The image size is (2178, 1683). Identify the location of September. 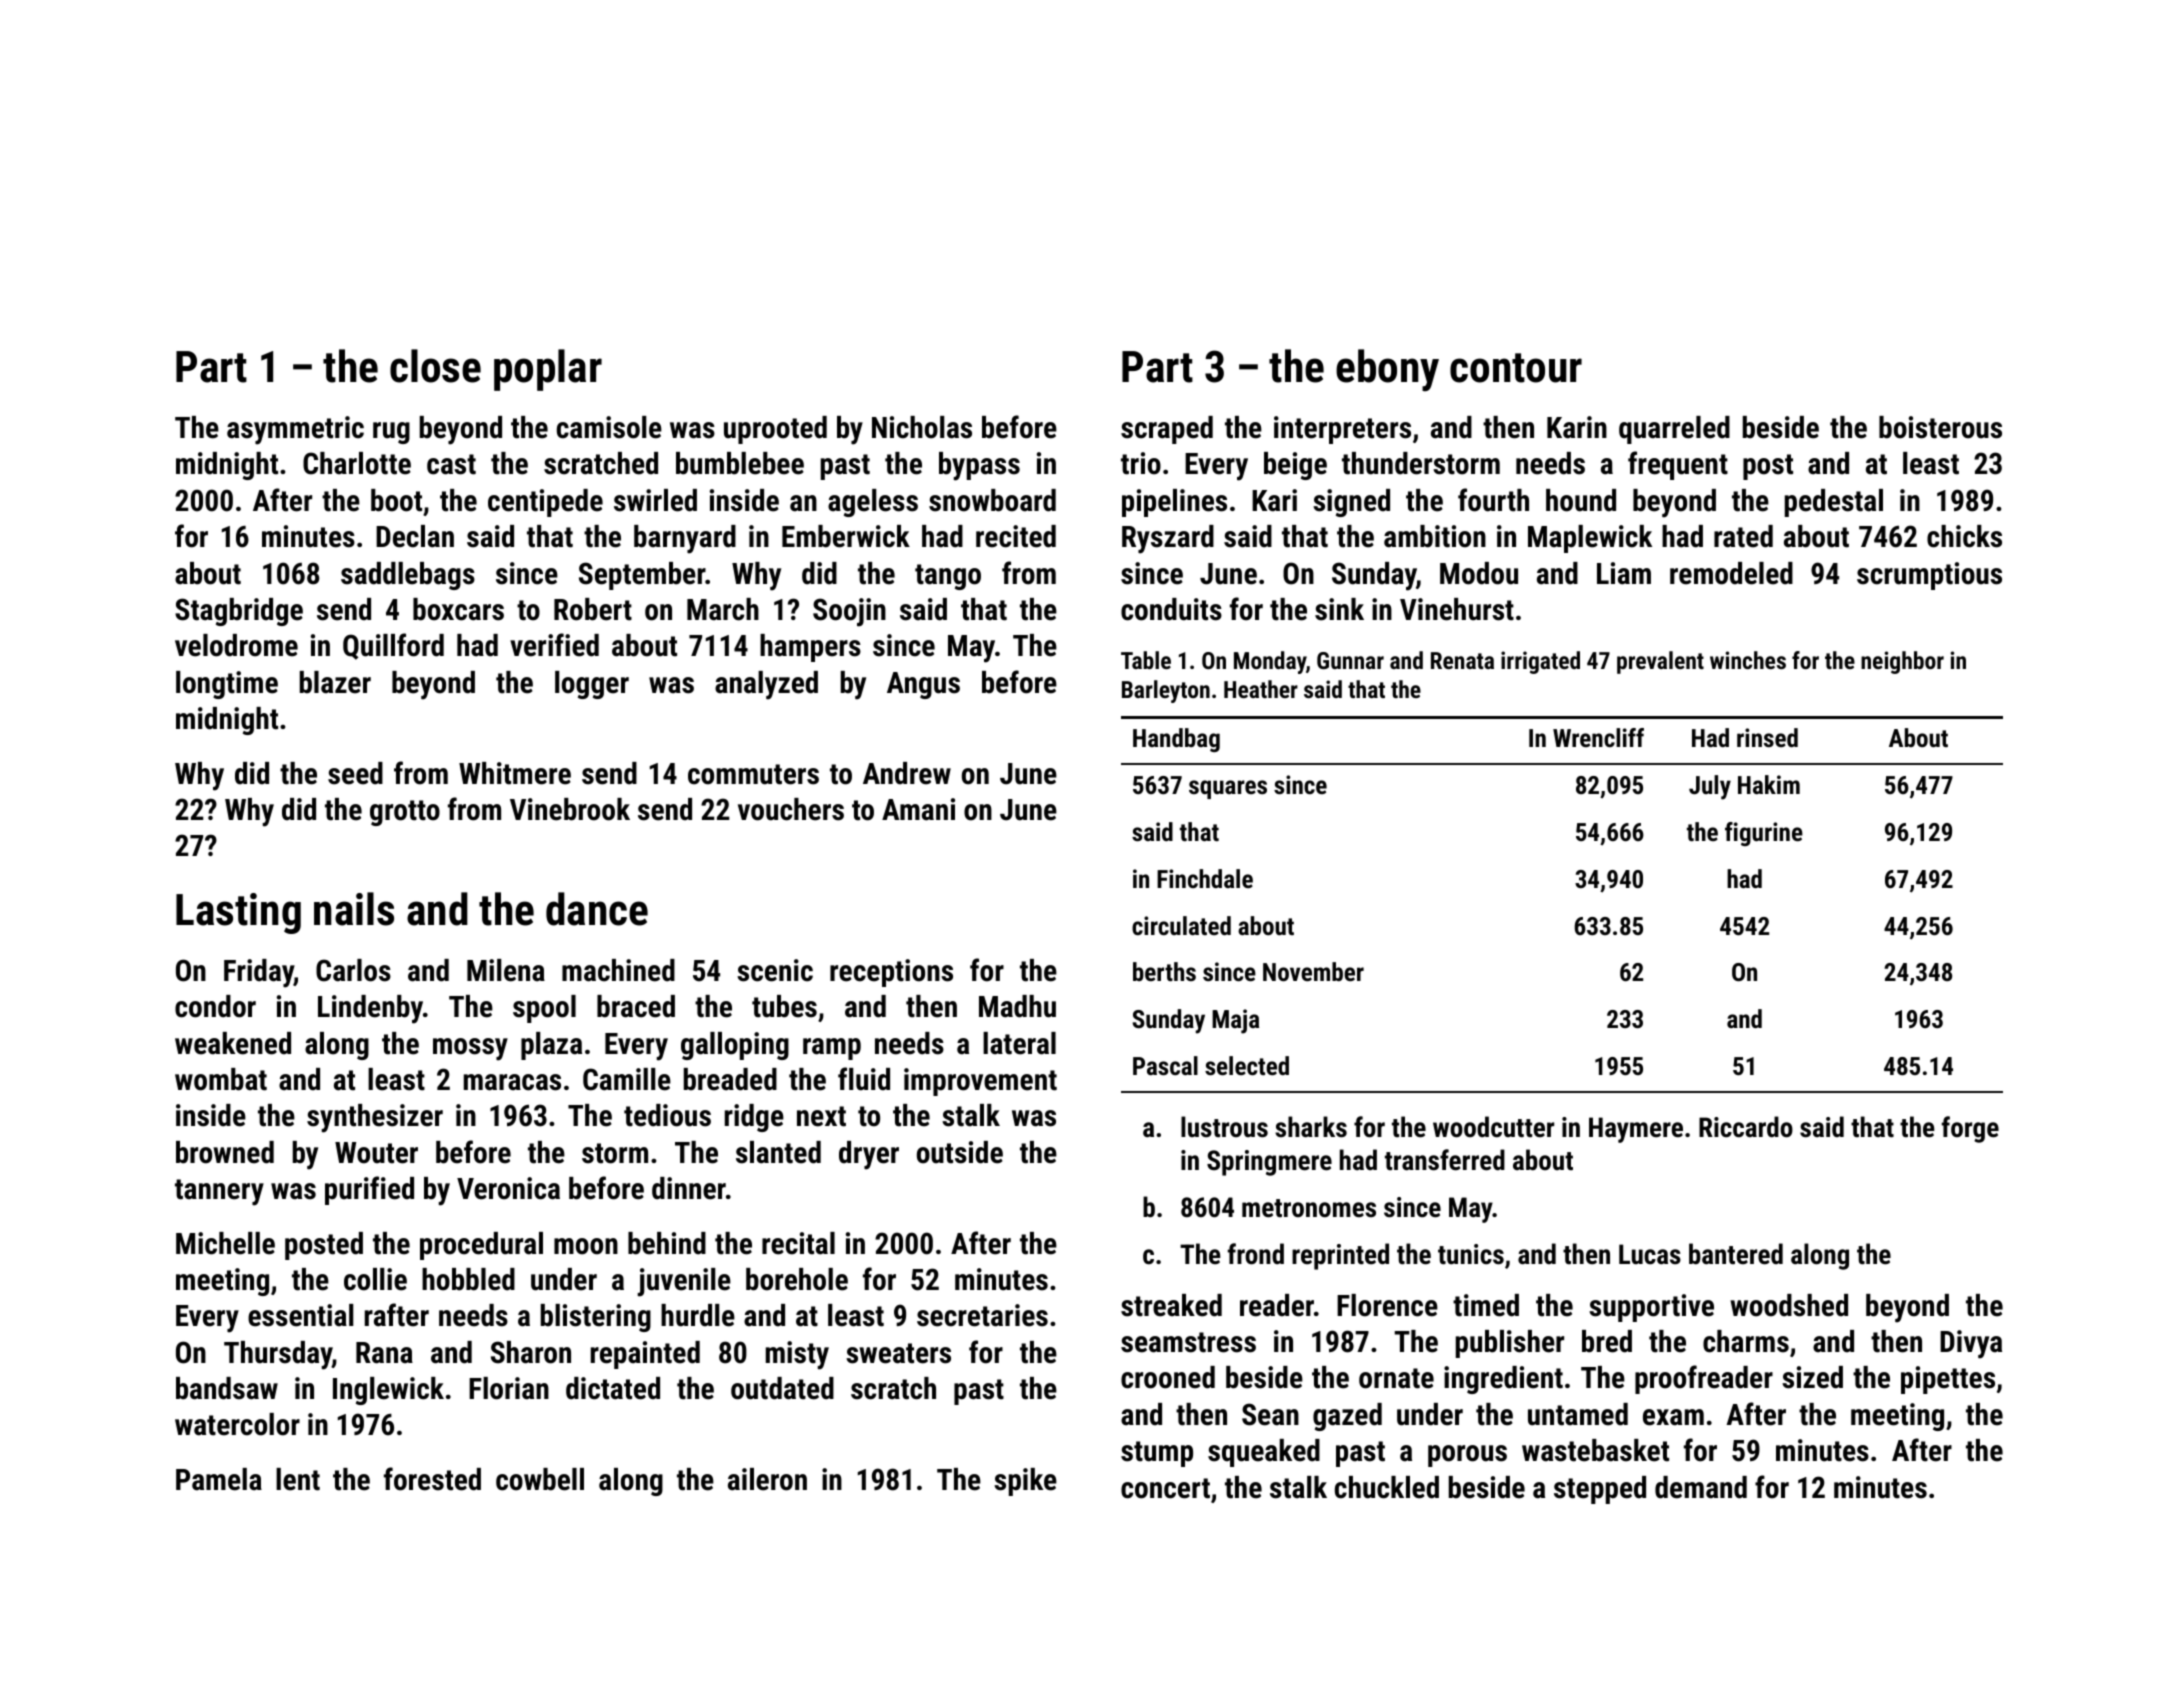
(642, 576).
